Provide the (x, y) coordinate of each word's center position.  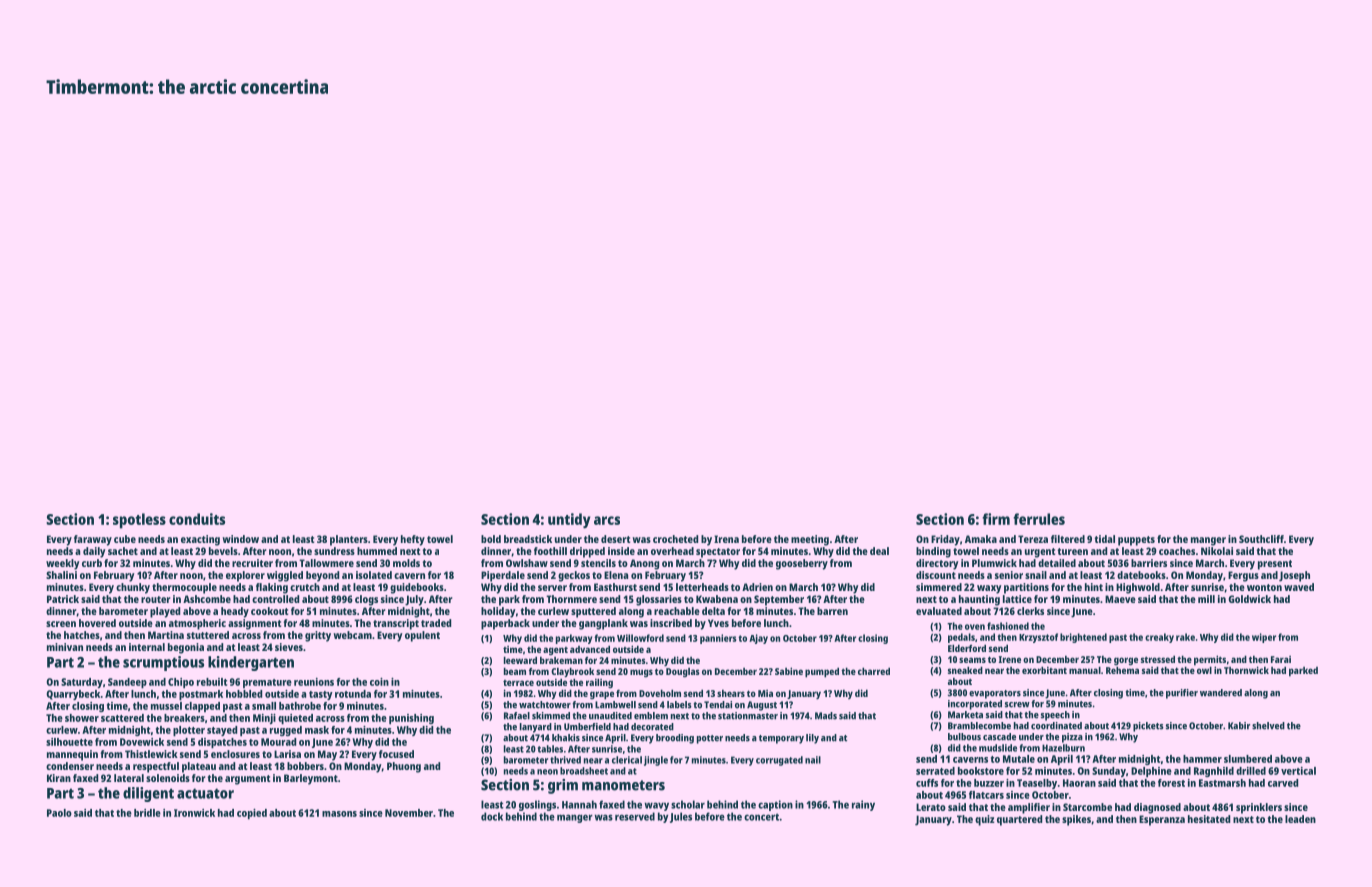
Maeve (1120, 599)
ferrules (1039, 519)
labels (679, 705)
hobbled (244, 694)
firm (996, 519)
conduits (197, 519)
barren (832, 611)
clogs (366, 600)
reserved (635, 816)
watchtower (545, 705)
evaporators (995, 694)
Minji (264, 719)
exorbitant (1044, 670)
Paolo (59, 813)
